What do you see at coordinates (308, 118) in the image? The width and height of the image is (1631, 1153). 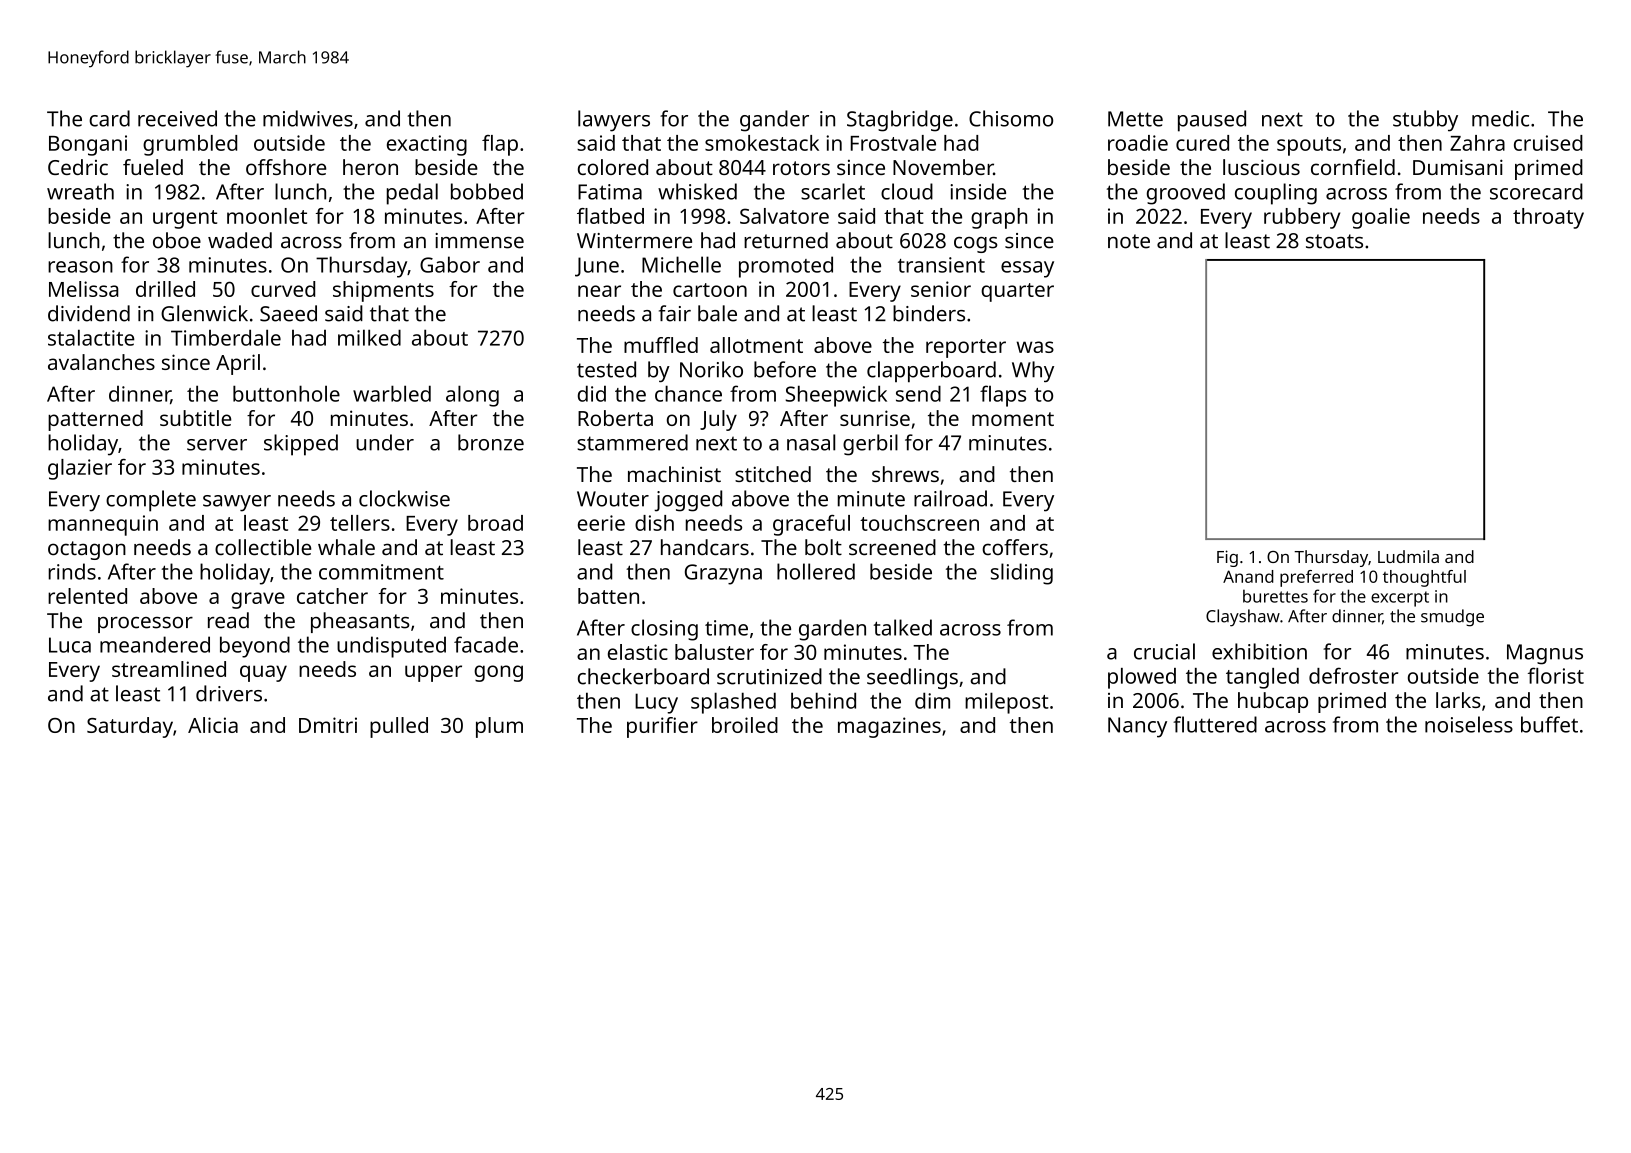 I see `midwives` at bounding box center [308, 118].
